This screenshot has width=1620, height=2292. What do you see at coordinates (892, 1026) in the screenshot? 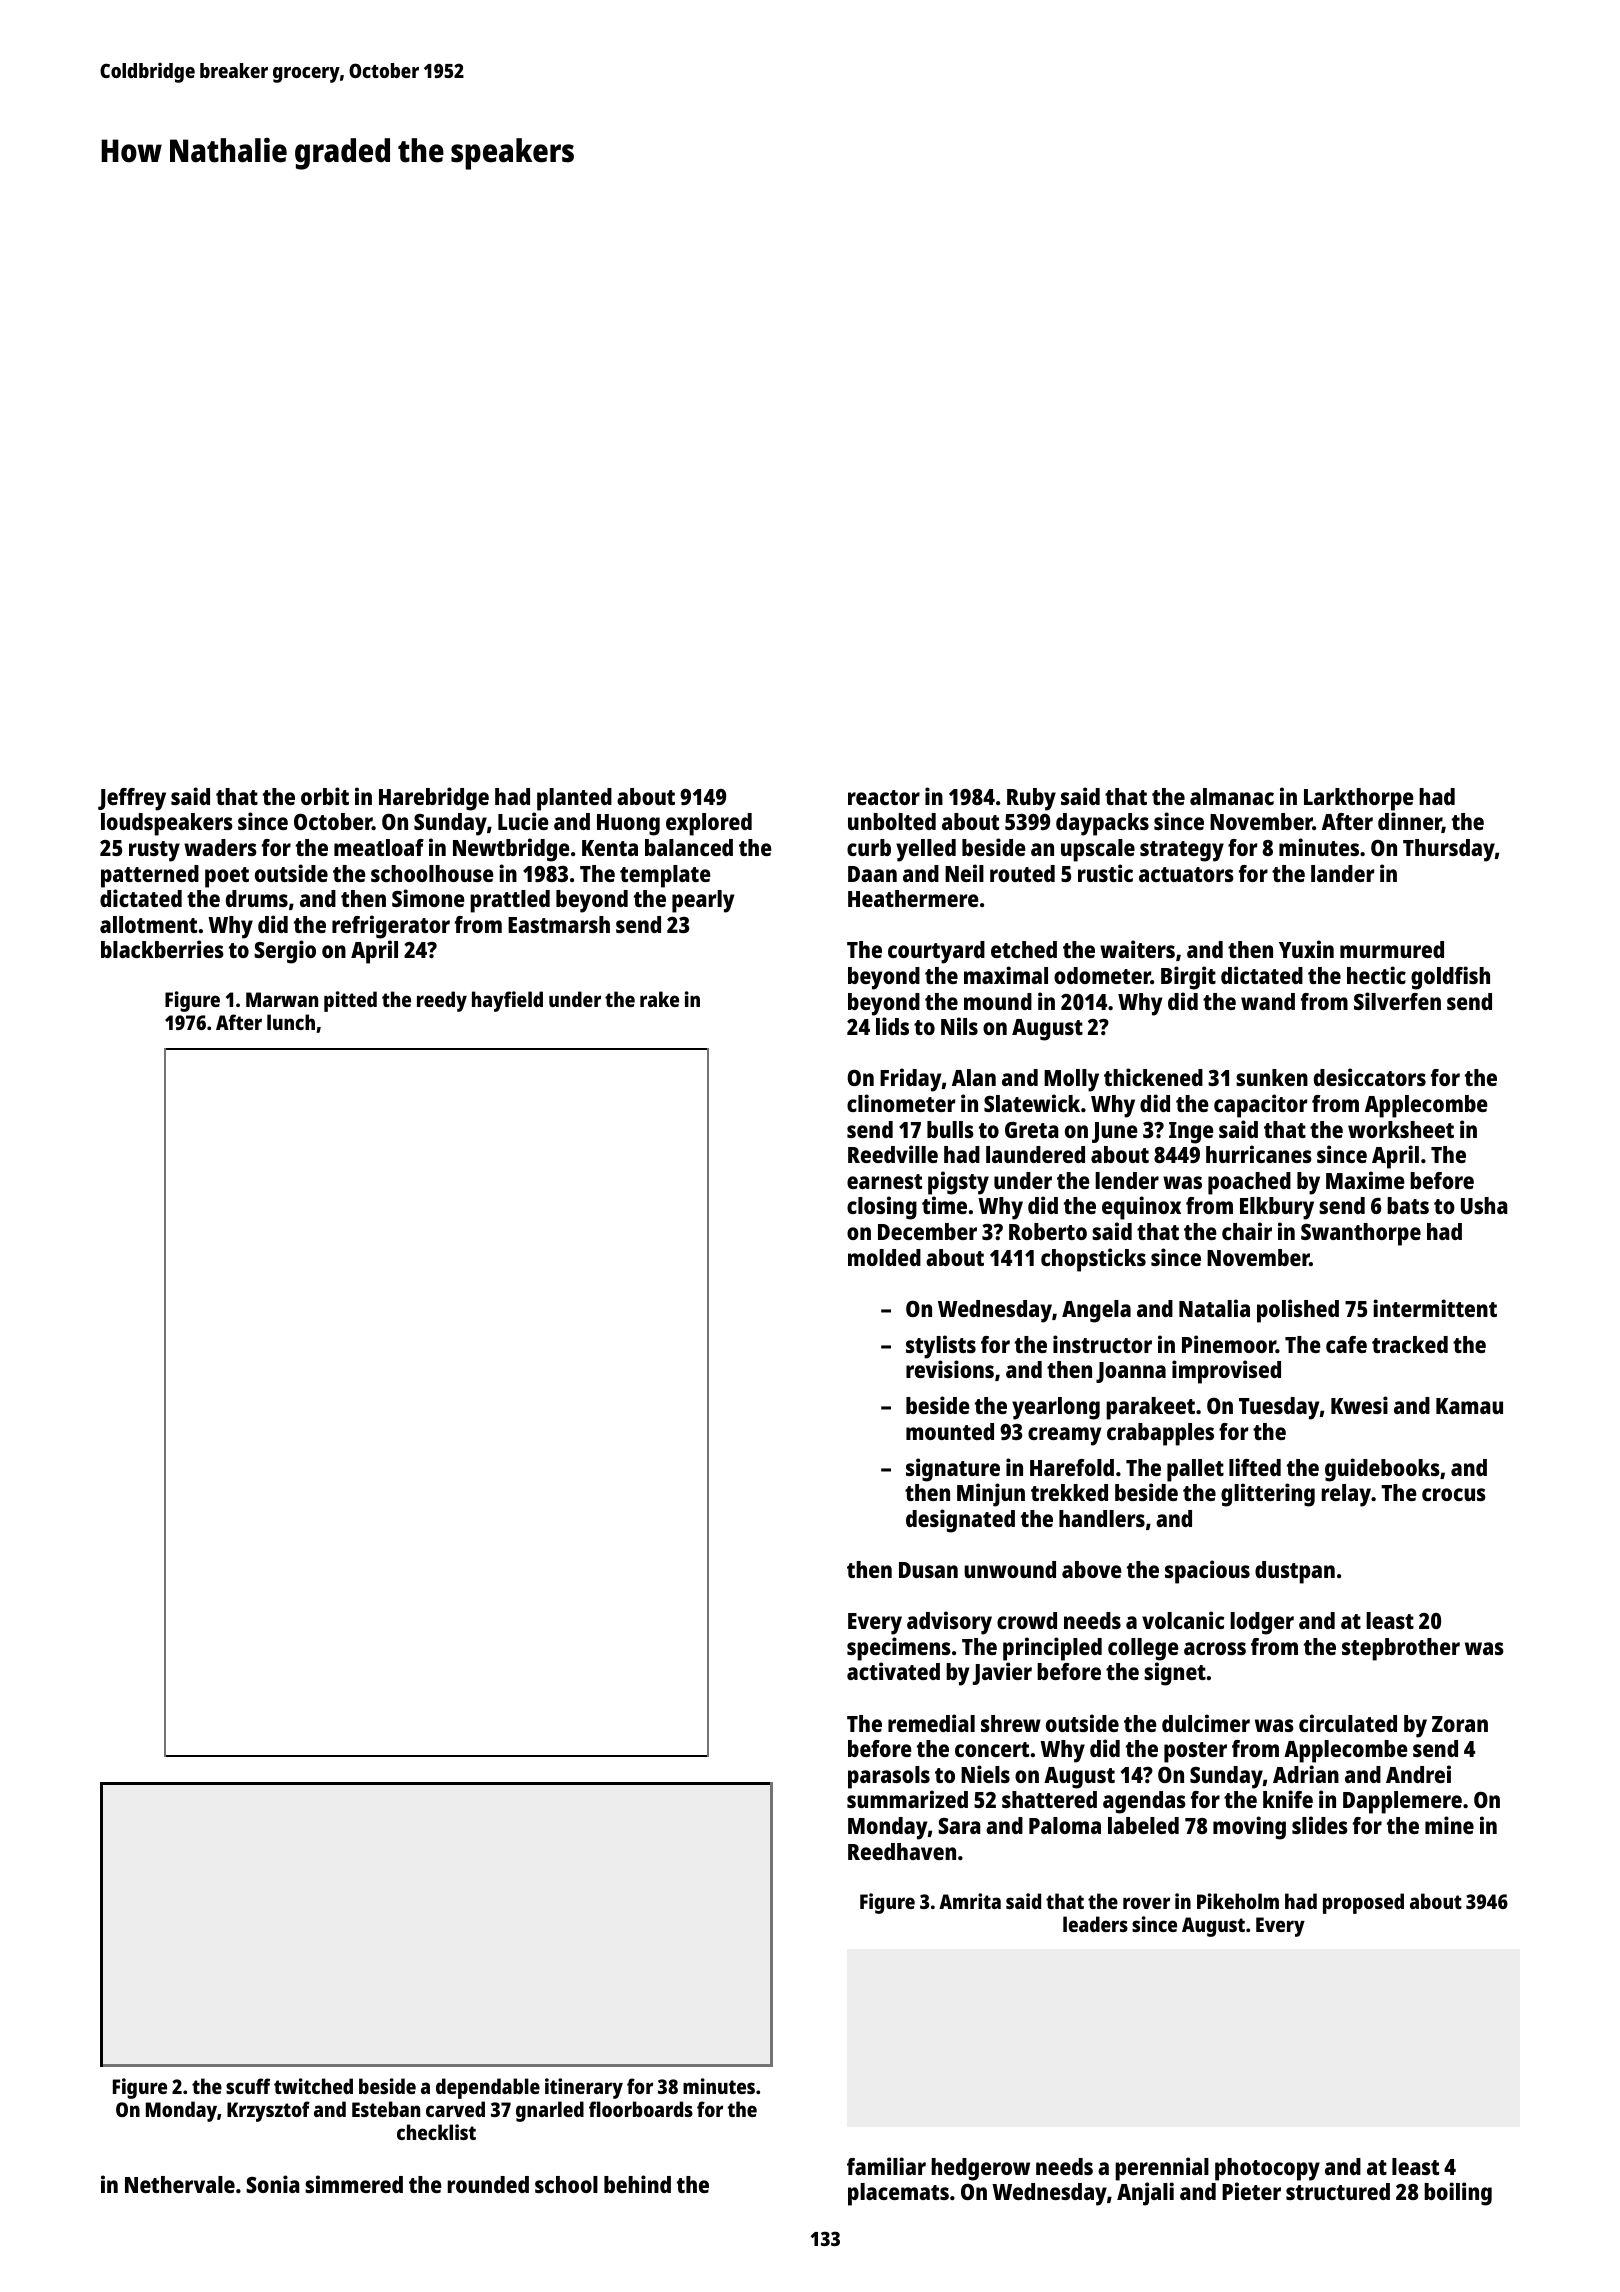
I see `lids` at bounding box center [892, 1026].
